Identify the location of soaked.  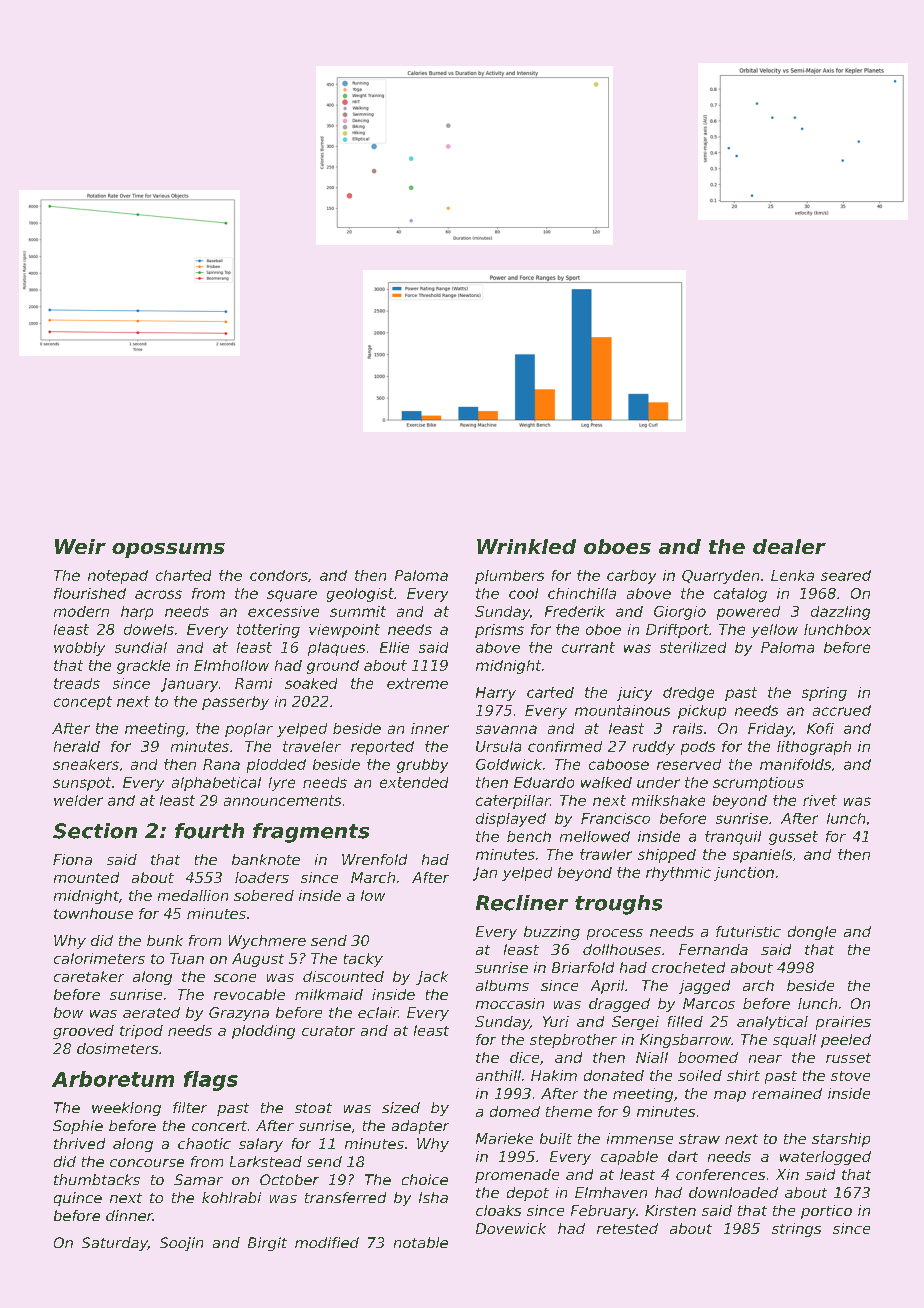
(311, 683).
